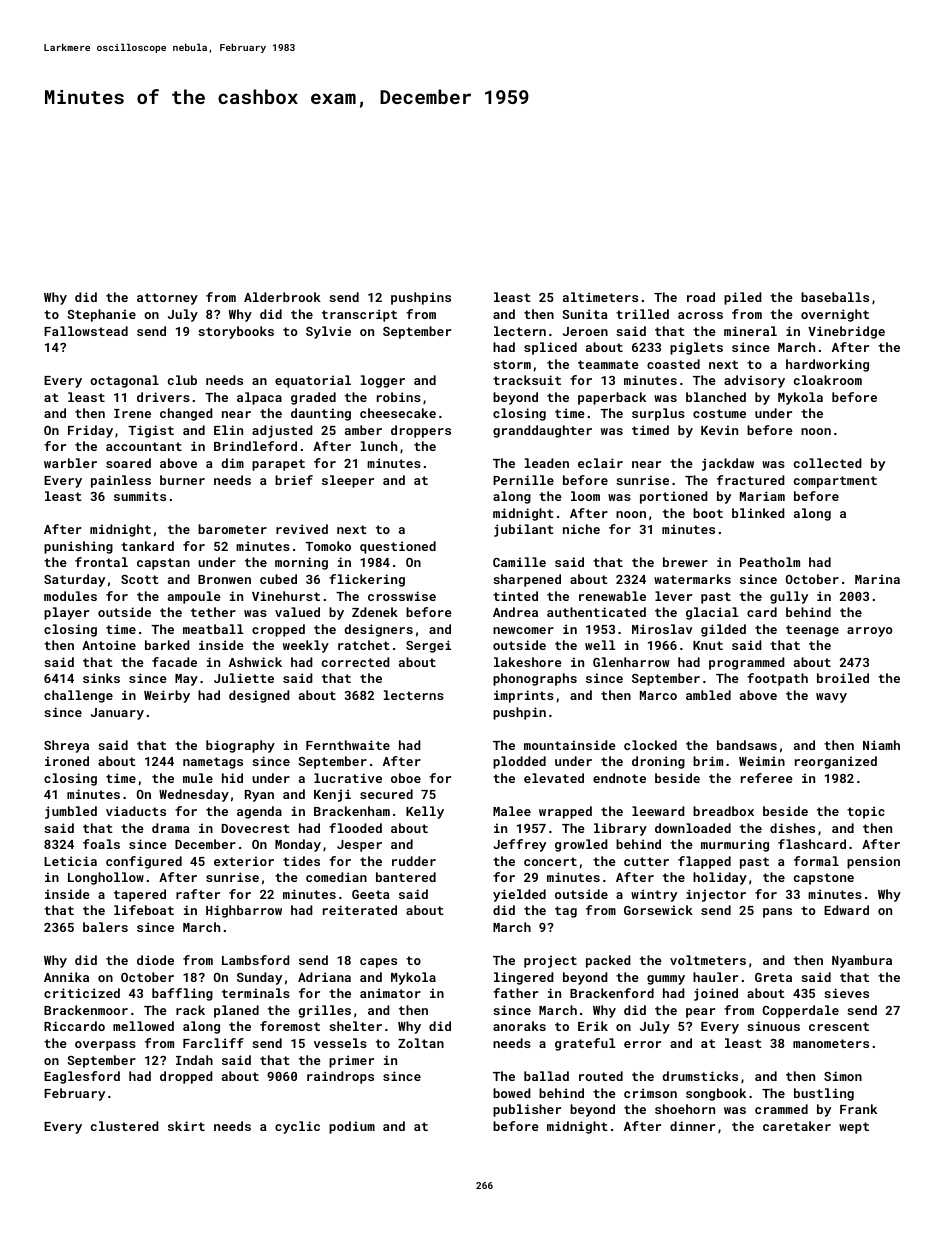 Image resolution: width=952 pixels, height=1233 pixels. I want to click on compartment, so click(835, 482).
